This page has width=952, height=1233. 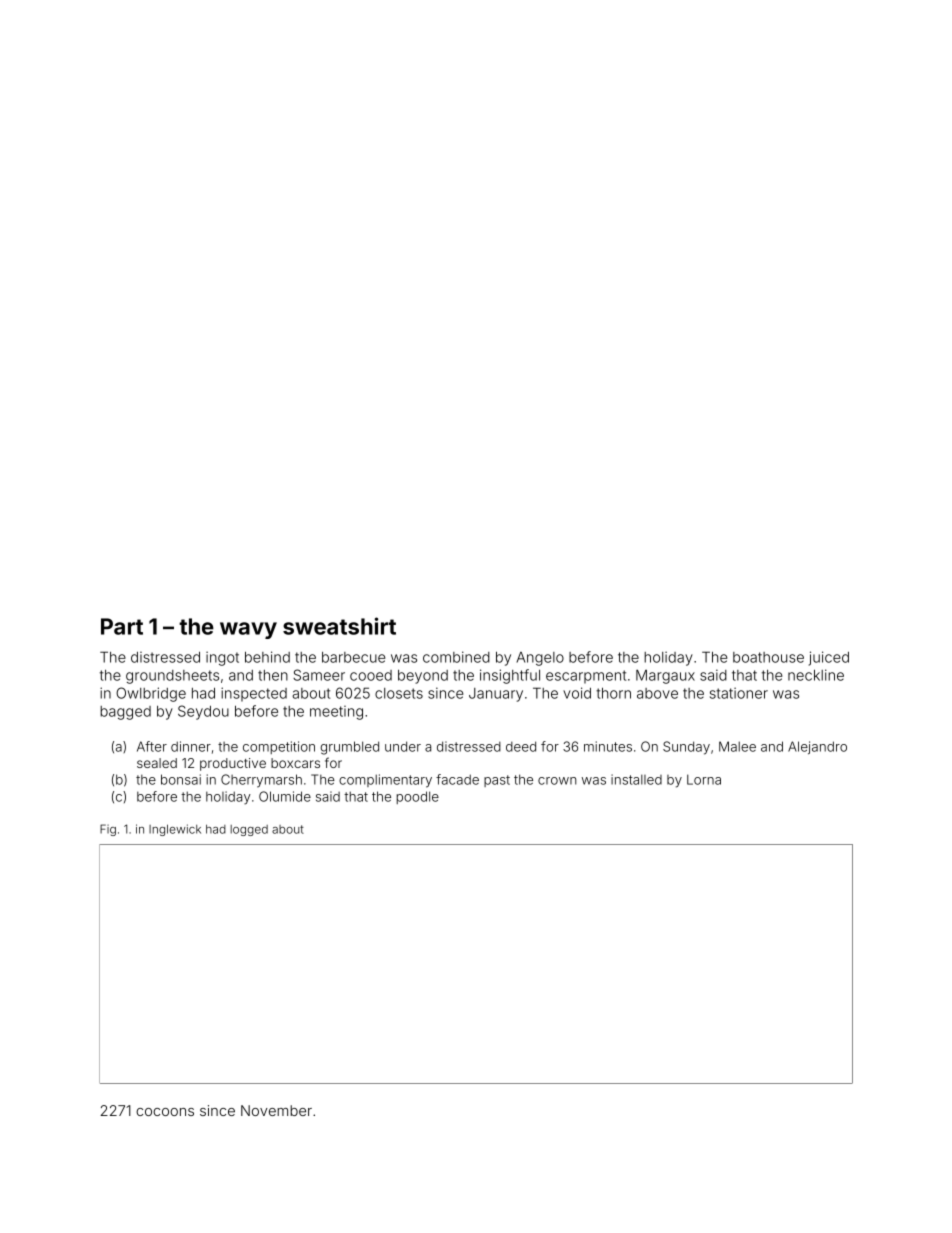 I want to click on cocoons, so click(x=165, y=1112).
